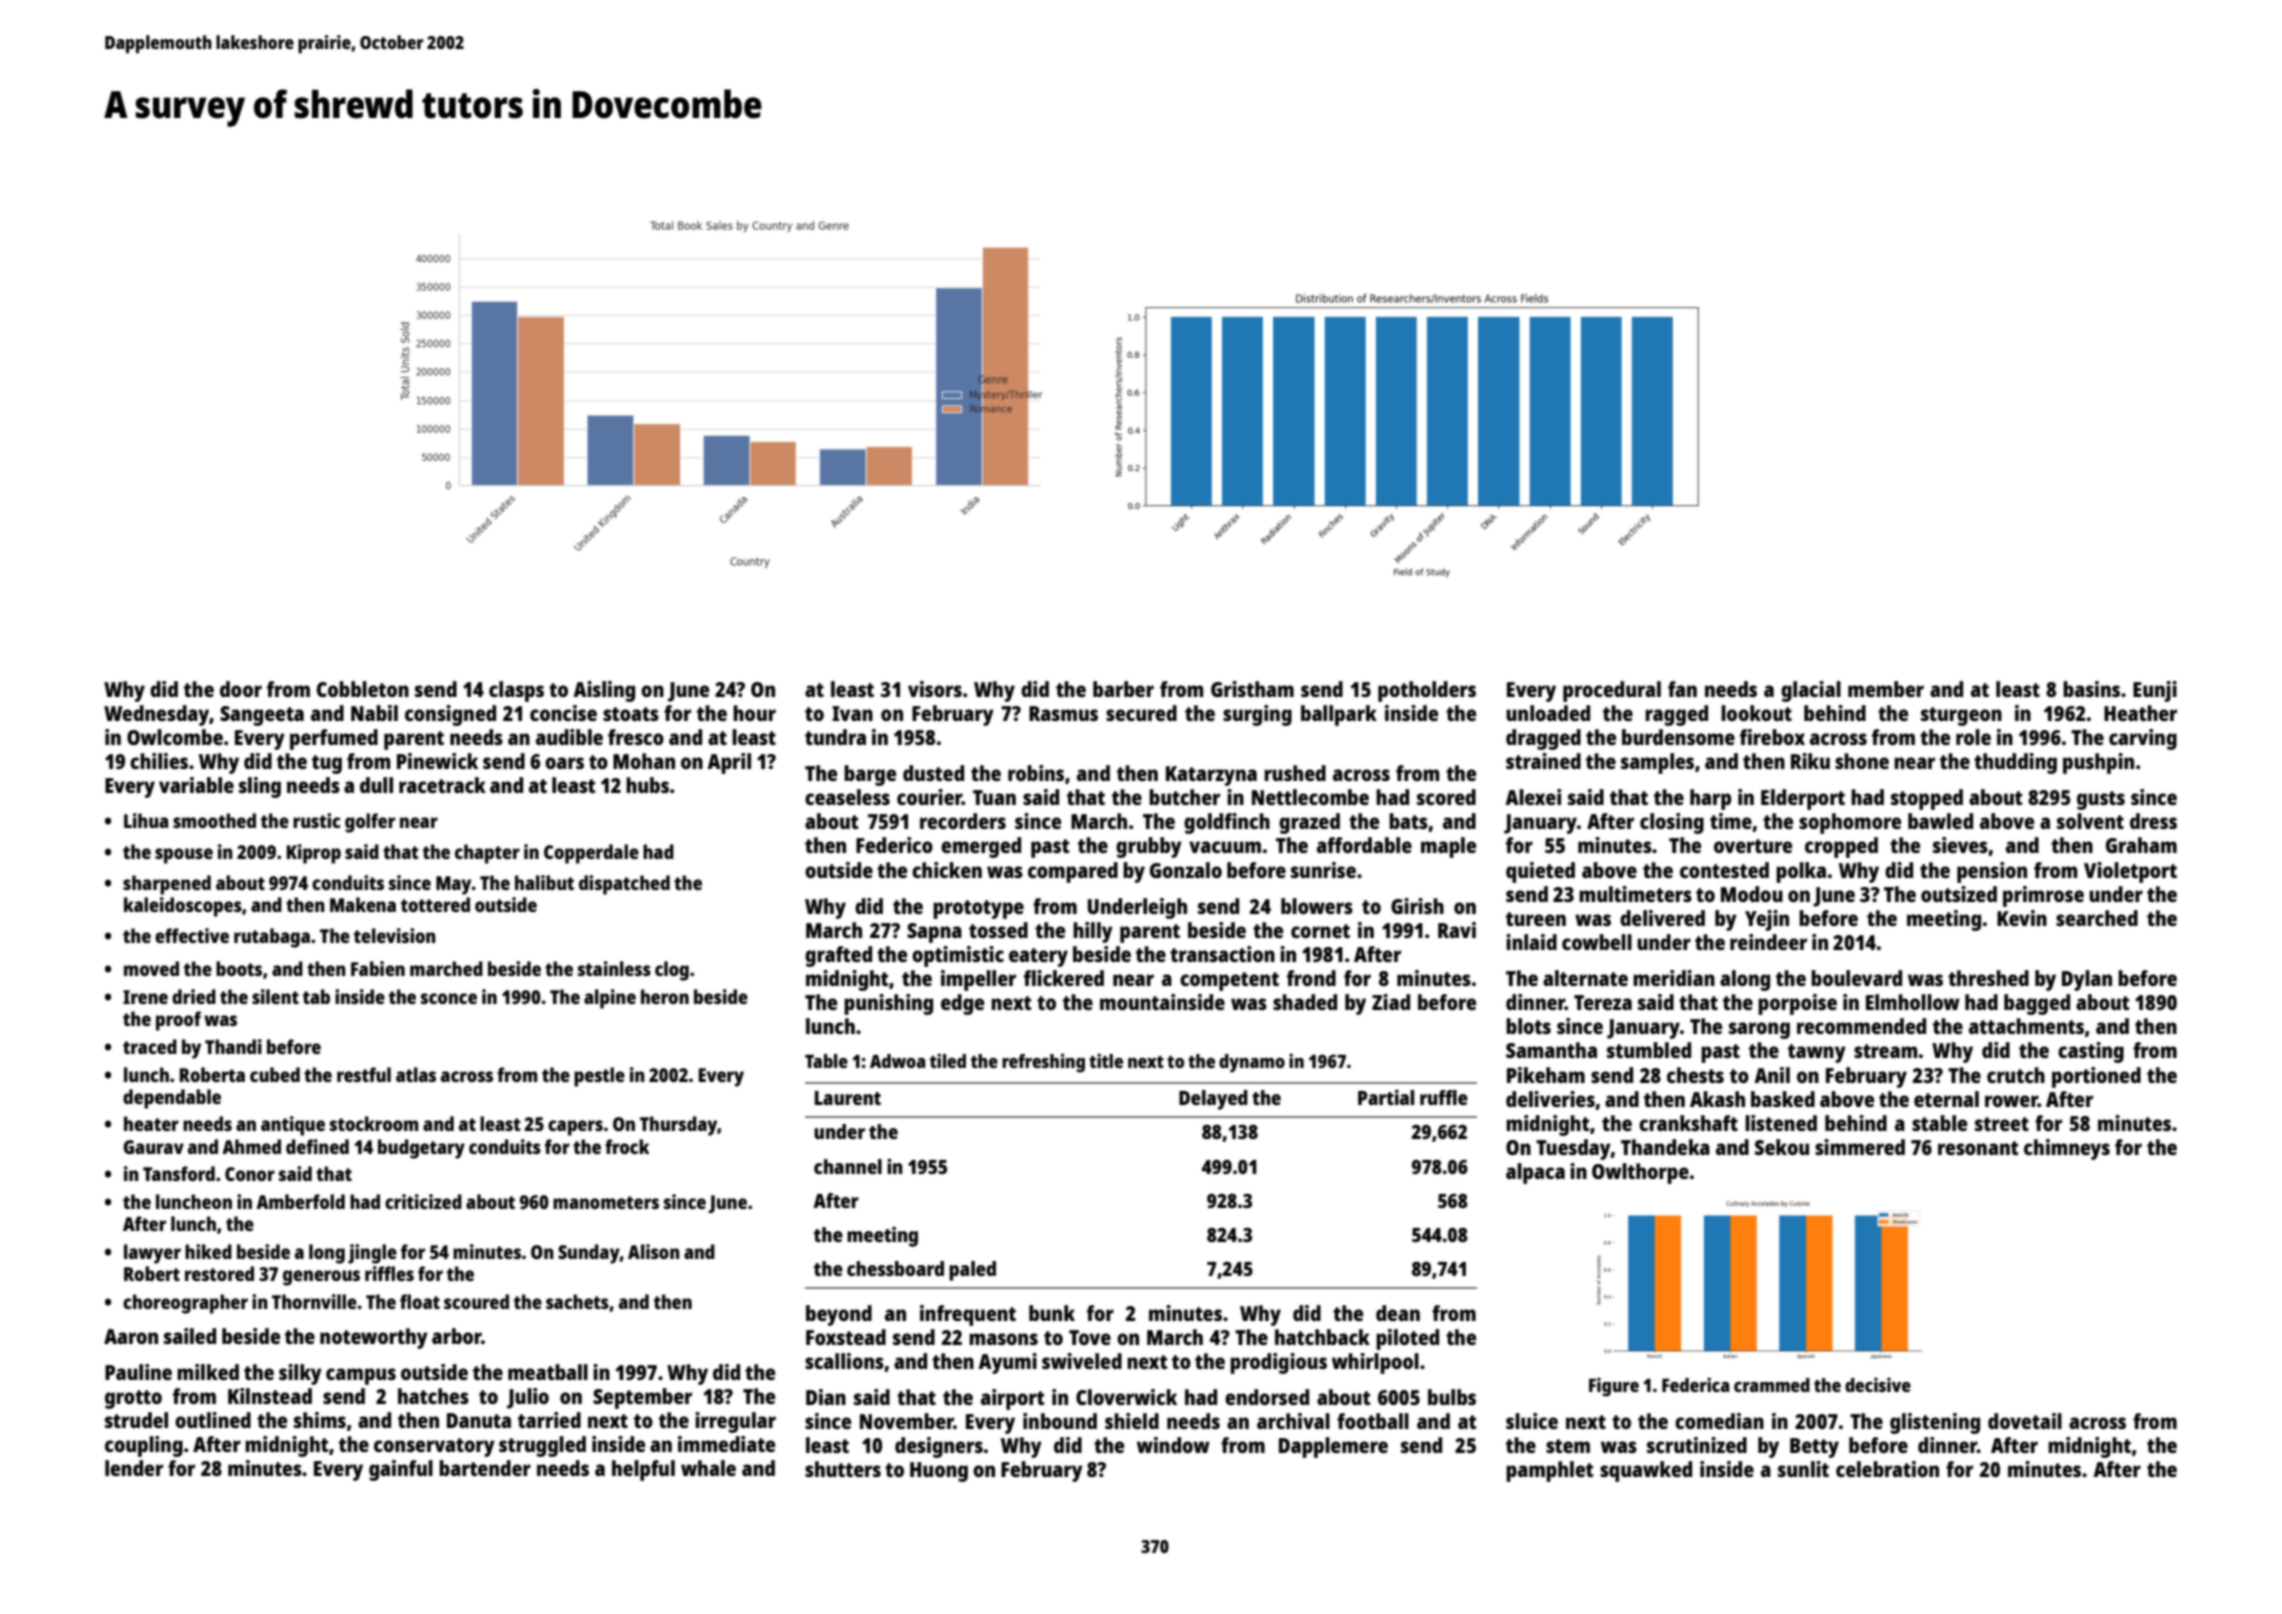  I want to click on kaleidoscopes, so click(183, 907).
